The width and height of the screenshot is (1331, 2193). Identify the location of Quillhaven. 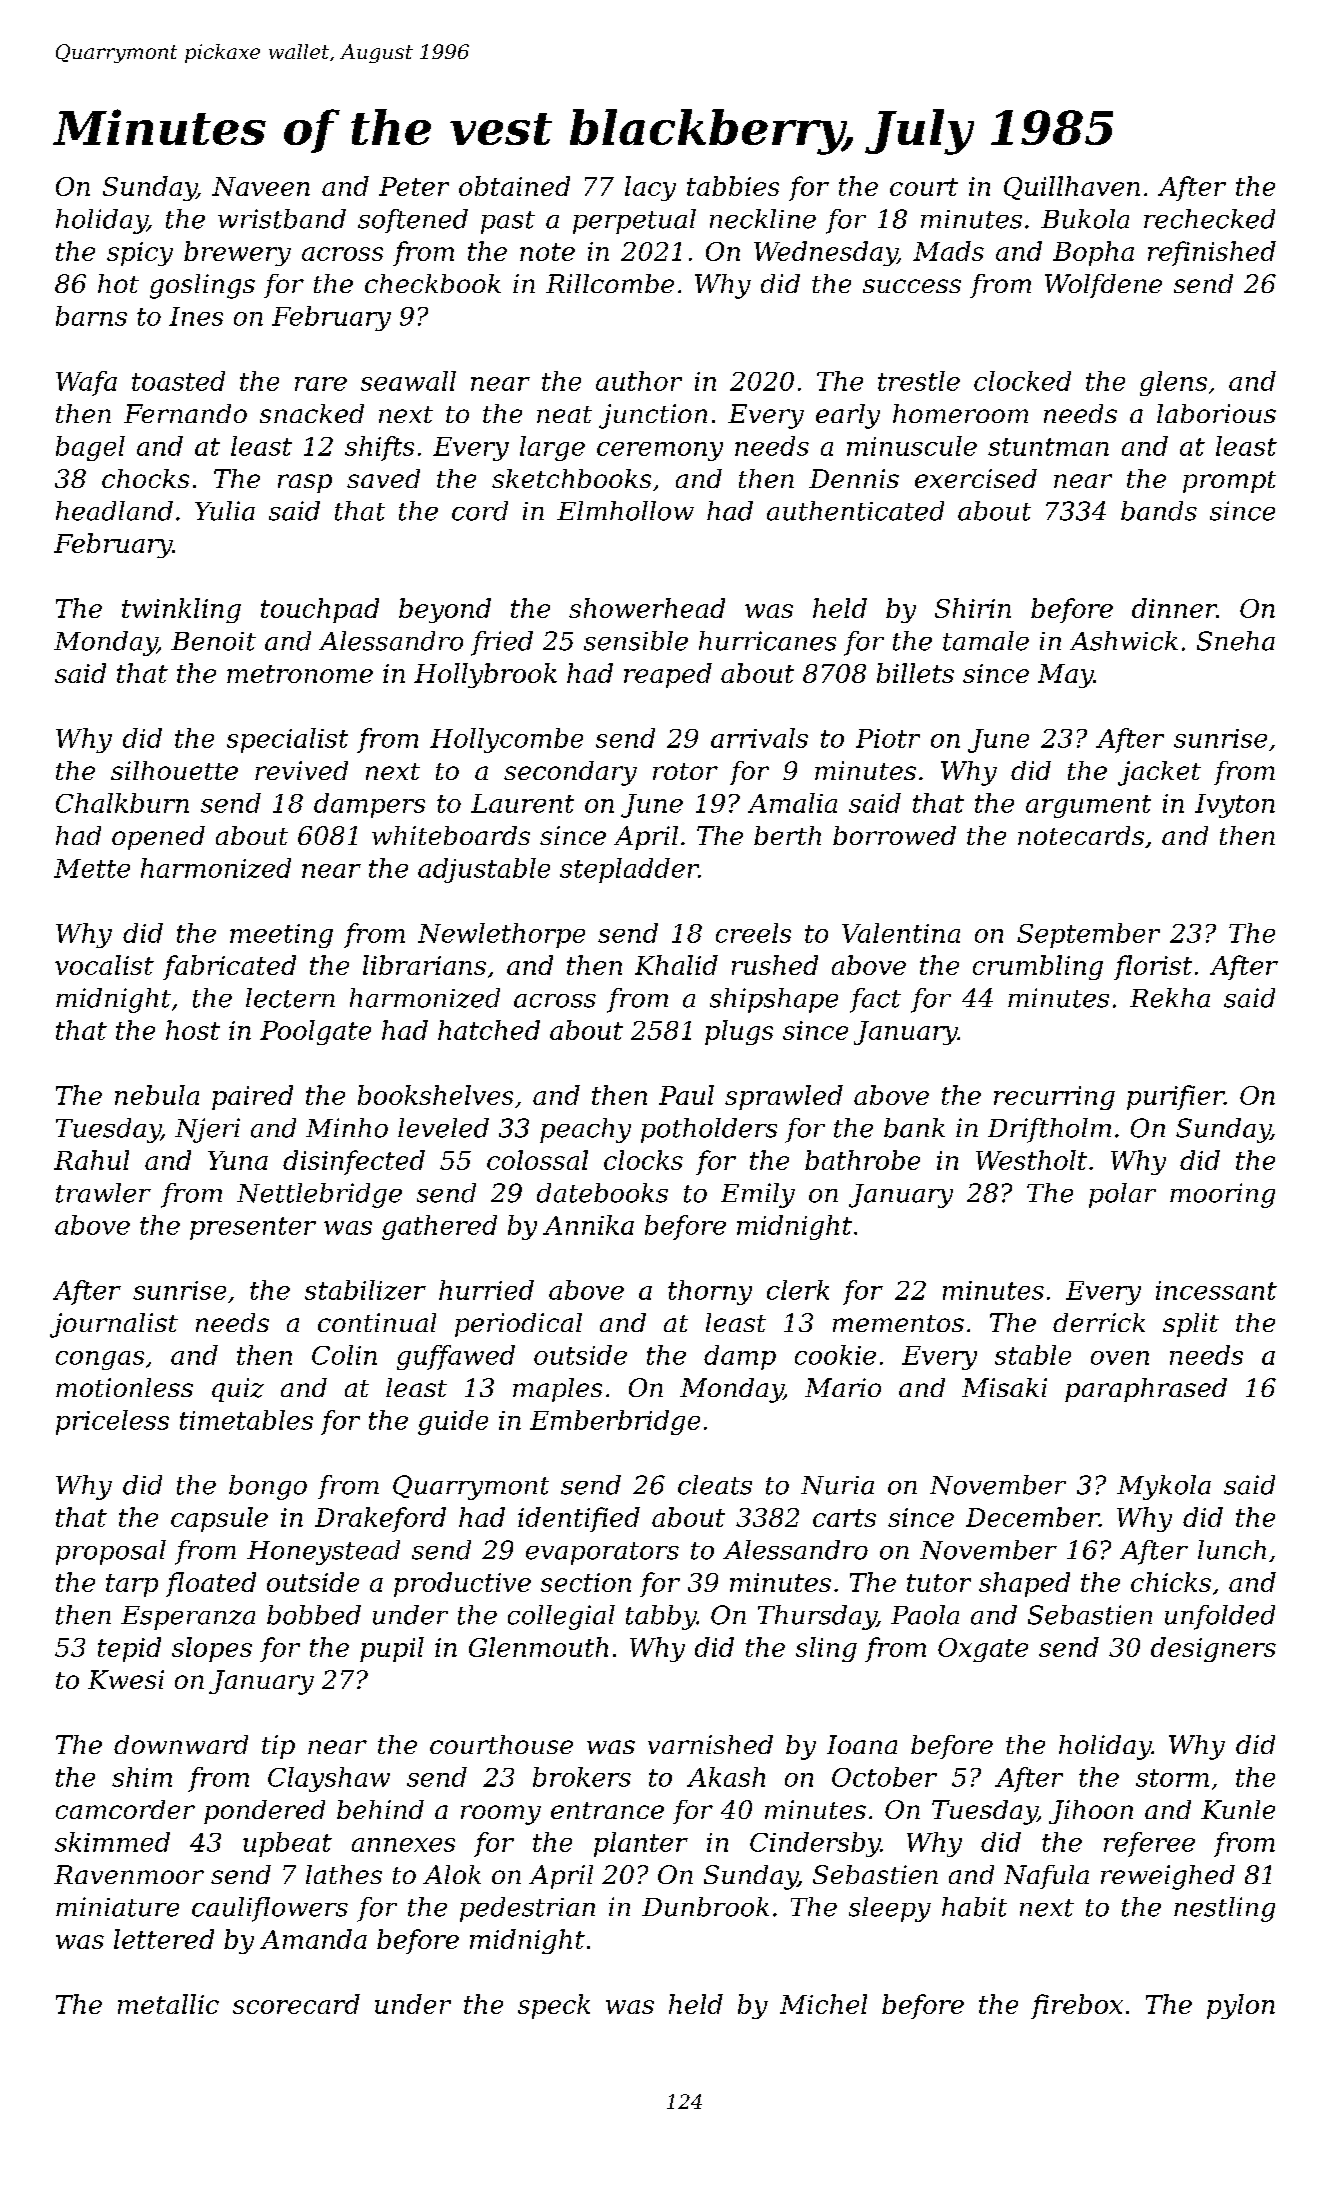
(1072, 188).
